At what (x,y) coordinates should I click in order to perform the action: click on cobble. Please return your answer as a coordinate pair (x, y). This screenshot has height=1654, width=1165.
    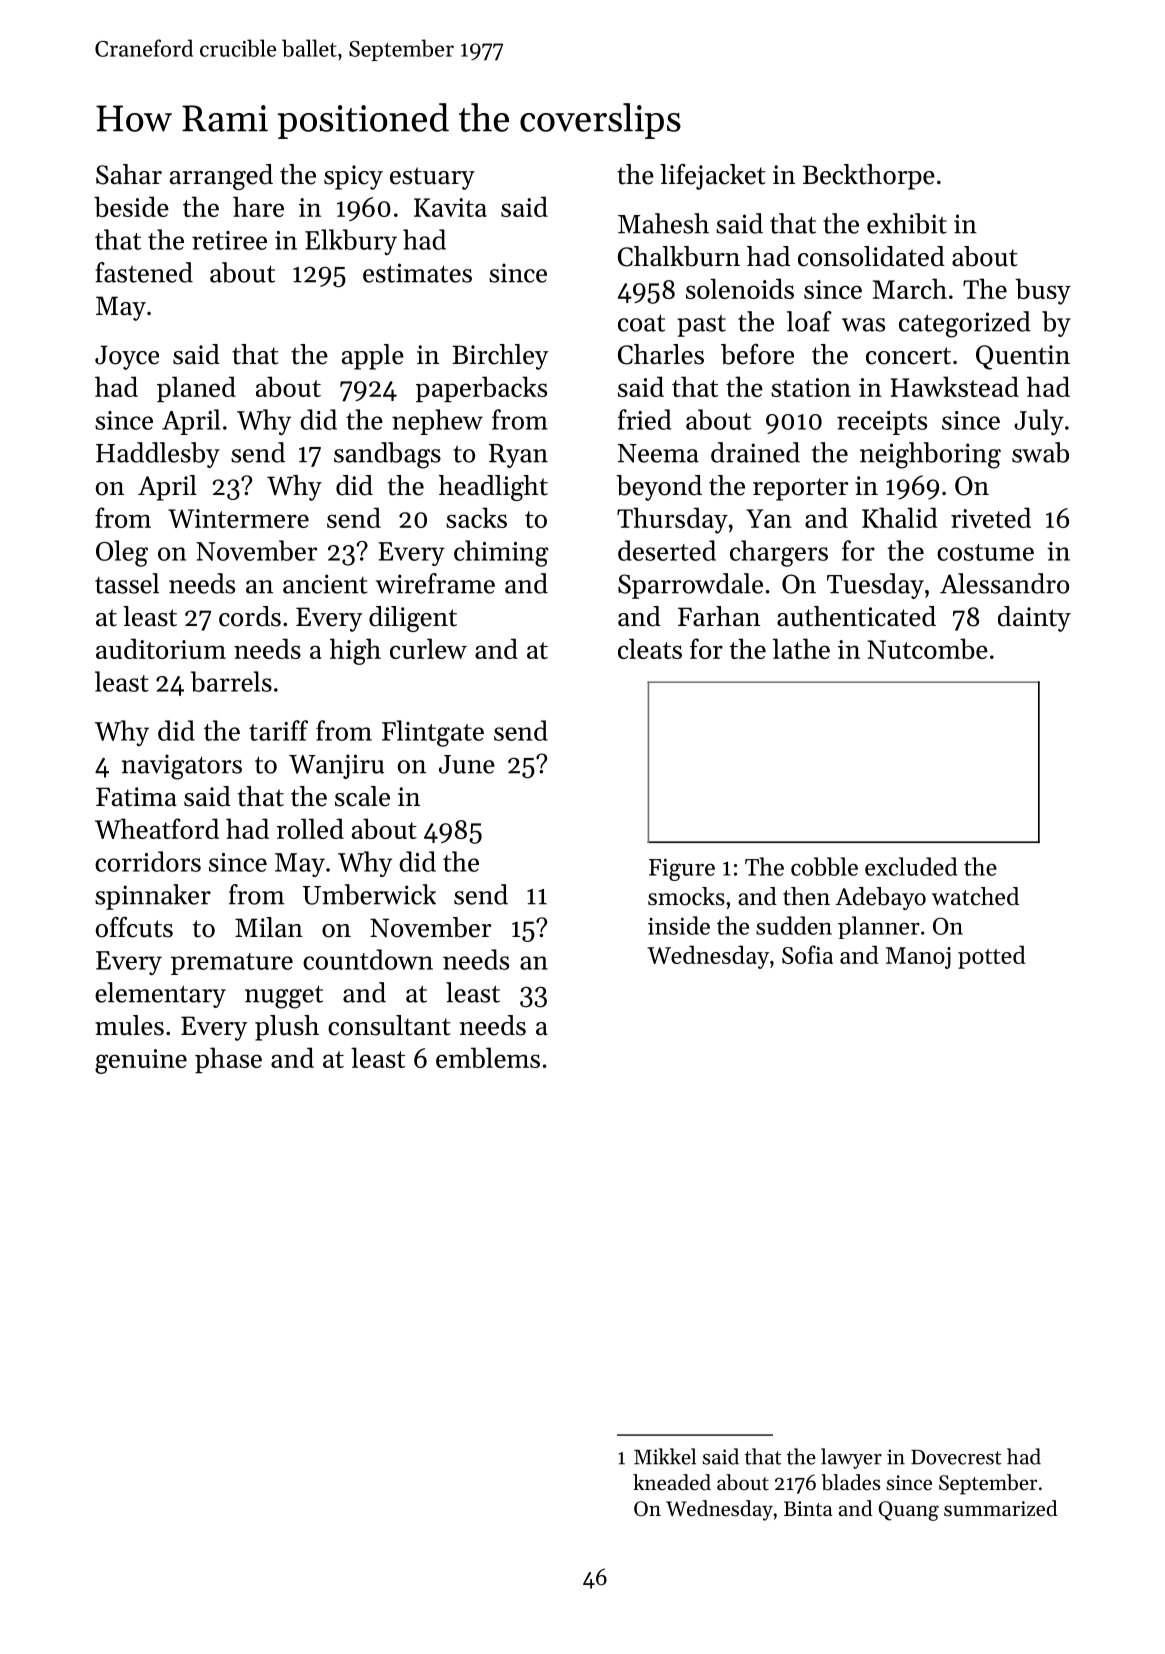
    Looking at the image, I should click on (824, 866).
